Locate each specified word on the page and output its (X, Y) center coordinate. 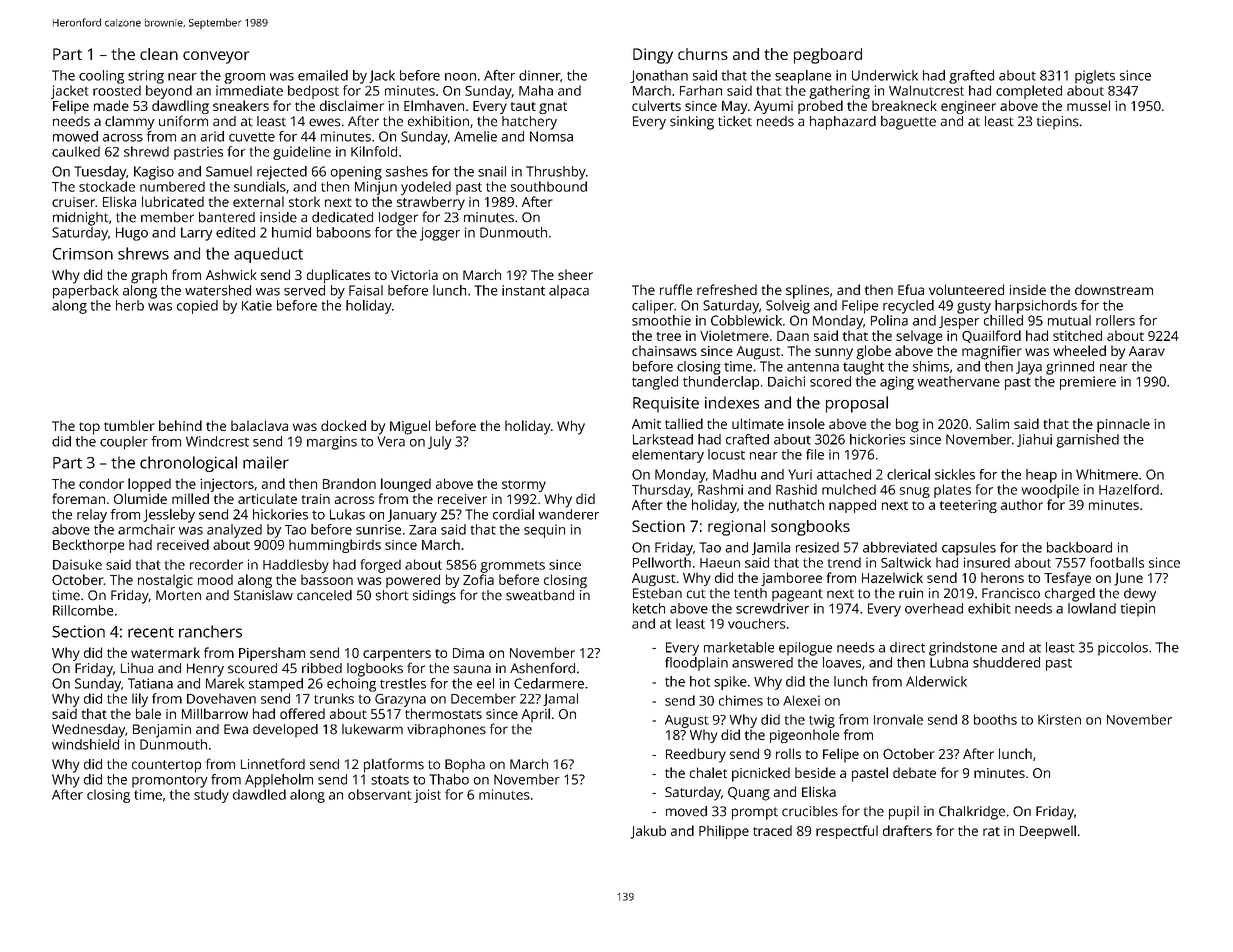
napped (852, 506)
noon (460, 77)
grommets (512, 567)
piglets (1095, 77)
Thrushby (556, 173)
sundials (260, 186)
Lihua (137, 668)
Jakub (648, 832)
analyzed (234, 531)
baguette (908, 123)
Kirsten (1059, 719)
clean (159, 54)
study (211, 796)
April (535, 715)
